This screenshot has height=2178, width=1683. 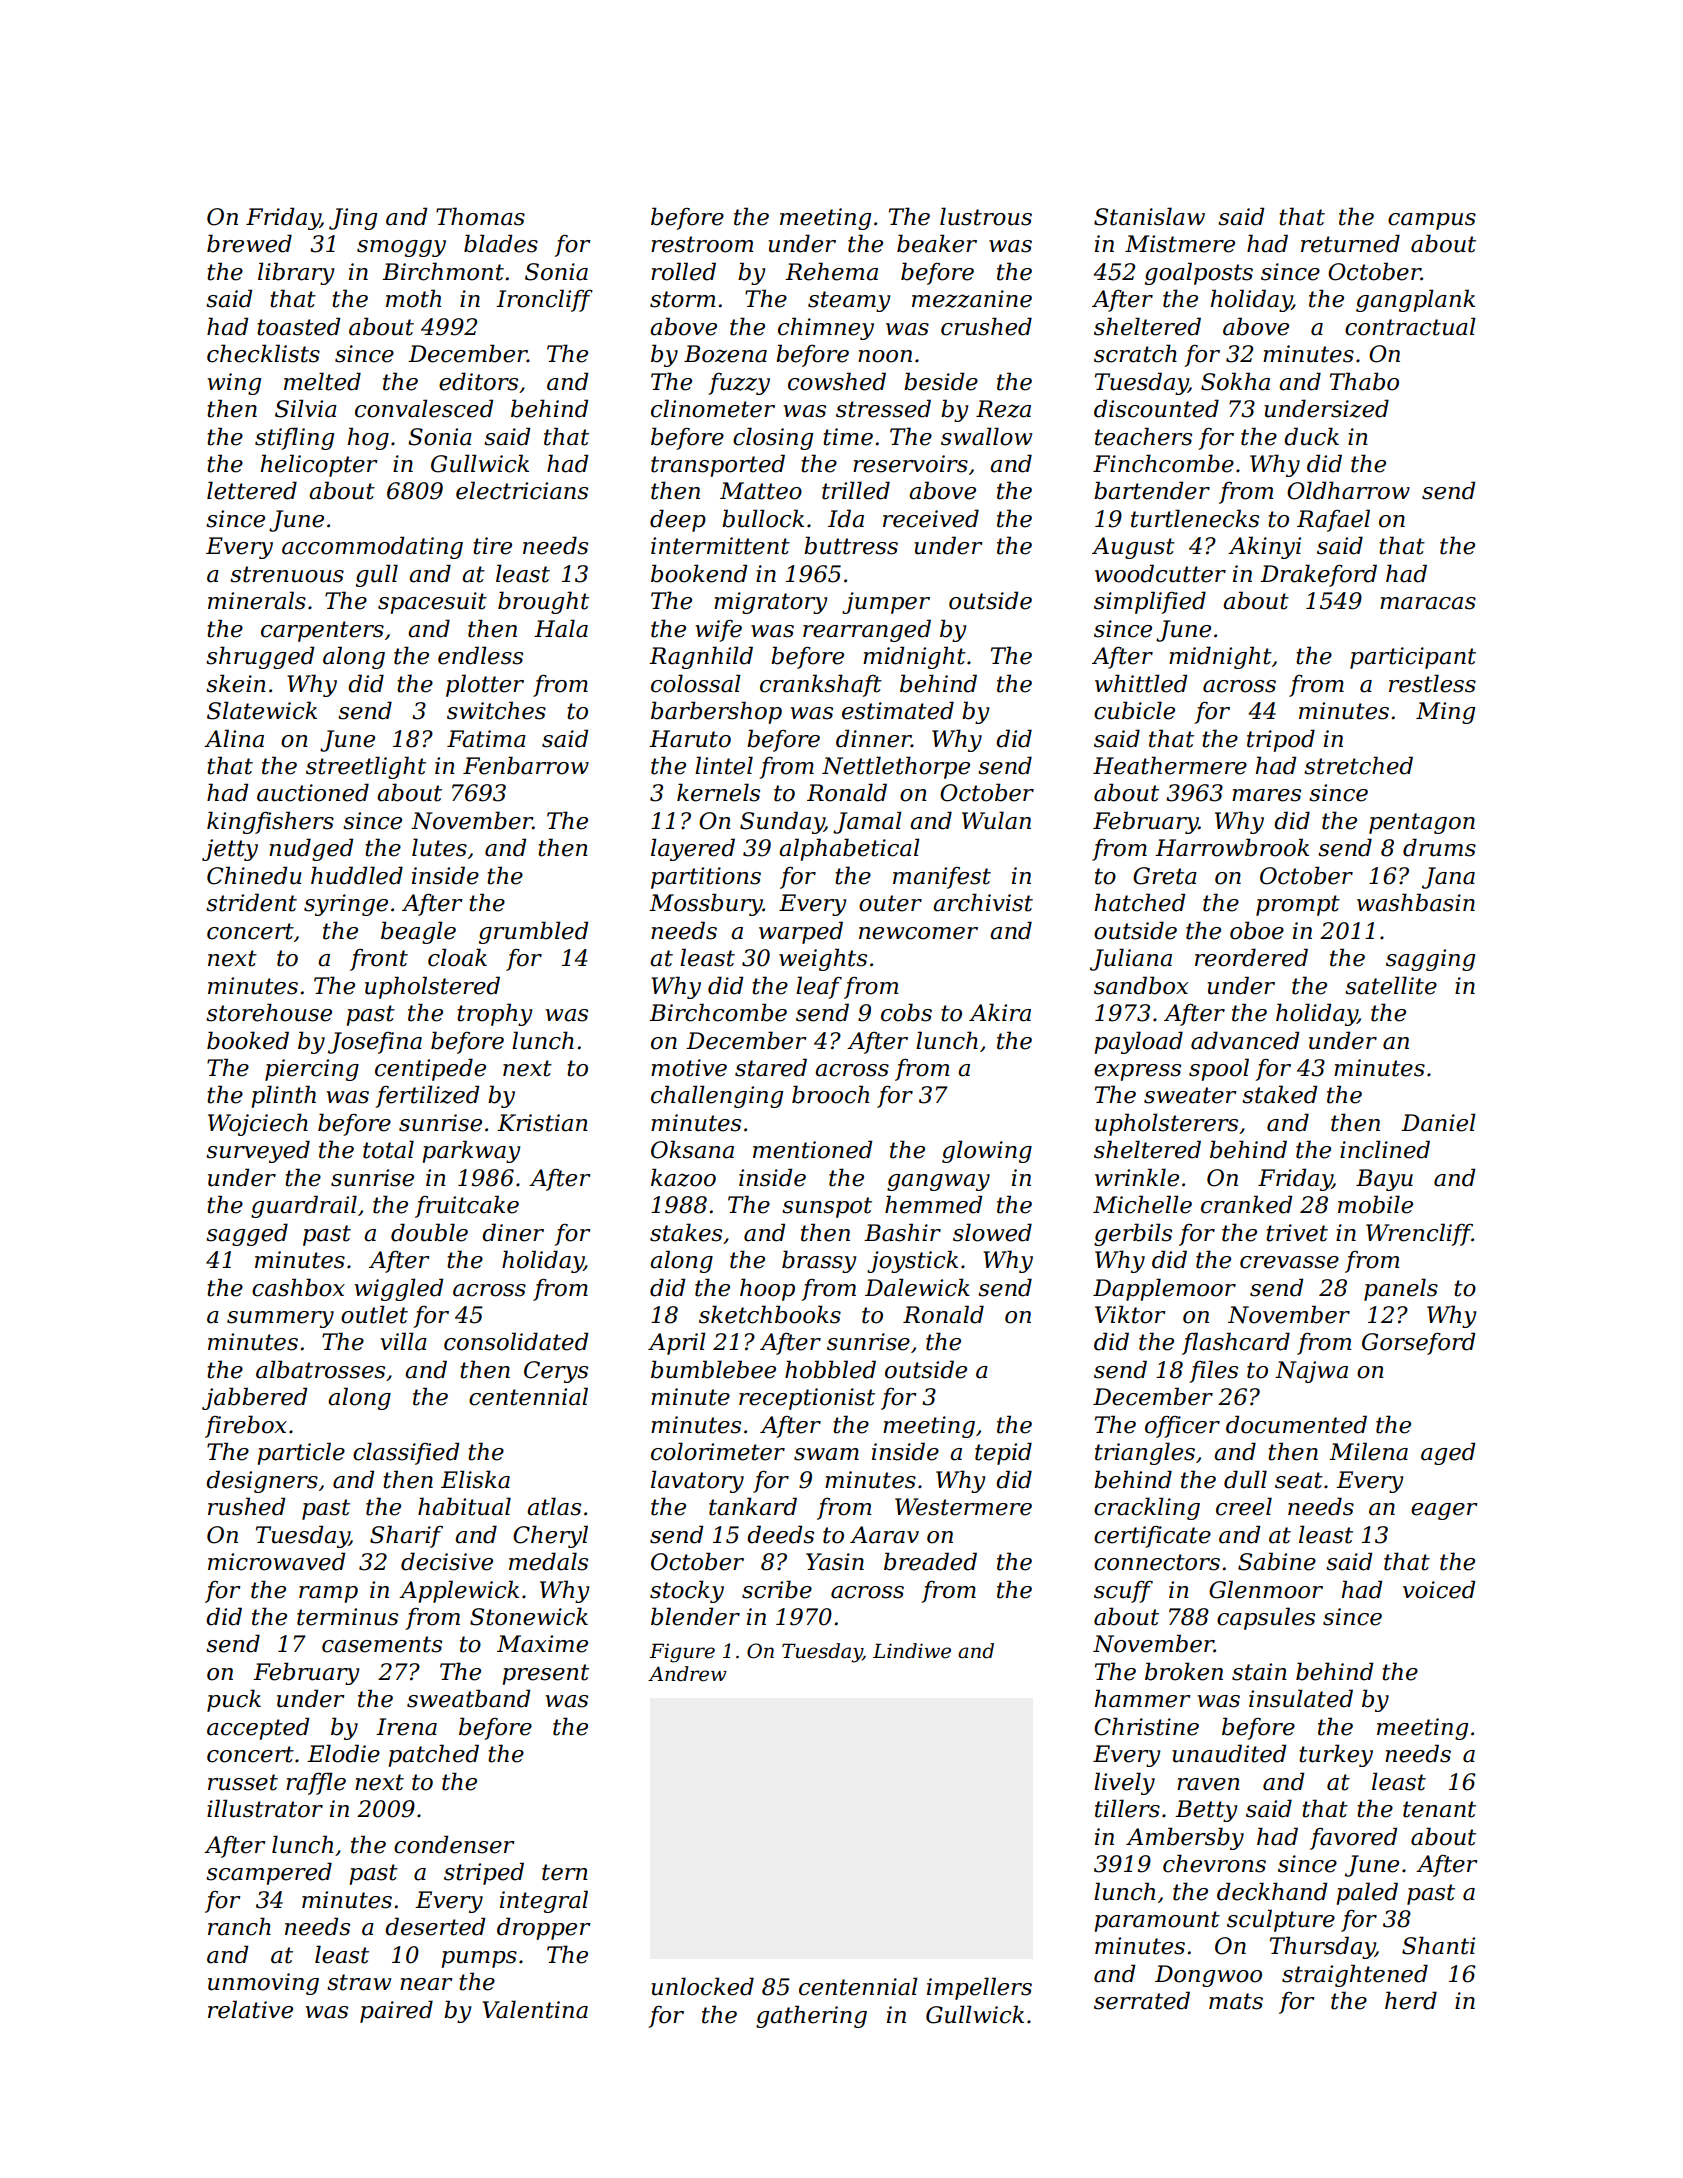 I want to click on aged, so click(x=1448, y=1453).
